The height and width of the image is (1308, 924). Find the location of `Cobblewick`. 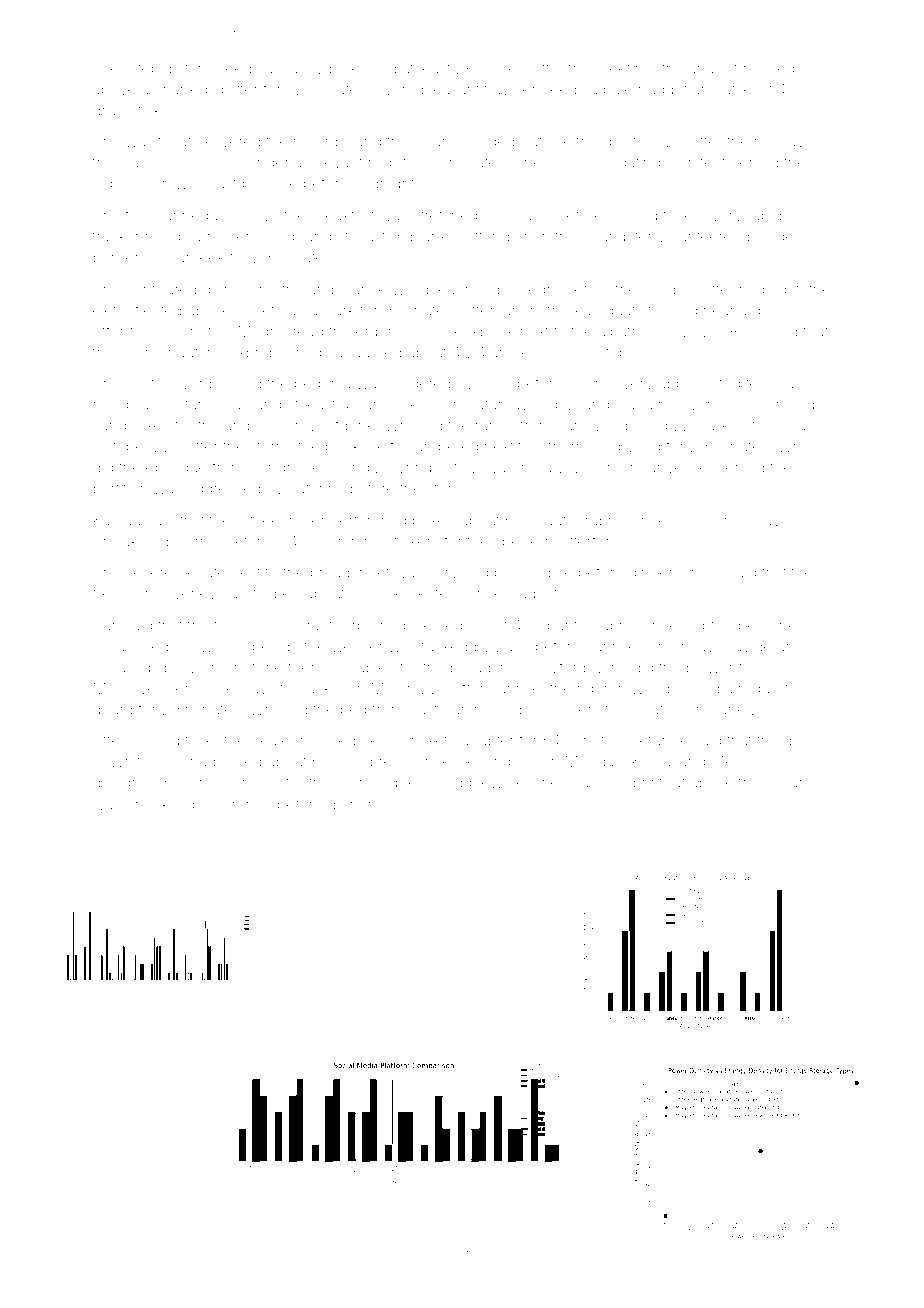

Cobblewick is located at coordinates (481, 782).
